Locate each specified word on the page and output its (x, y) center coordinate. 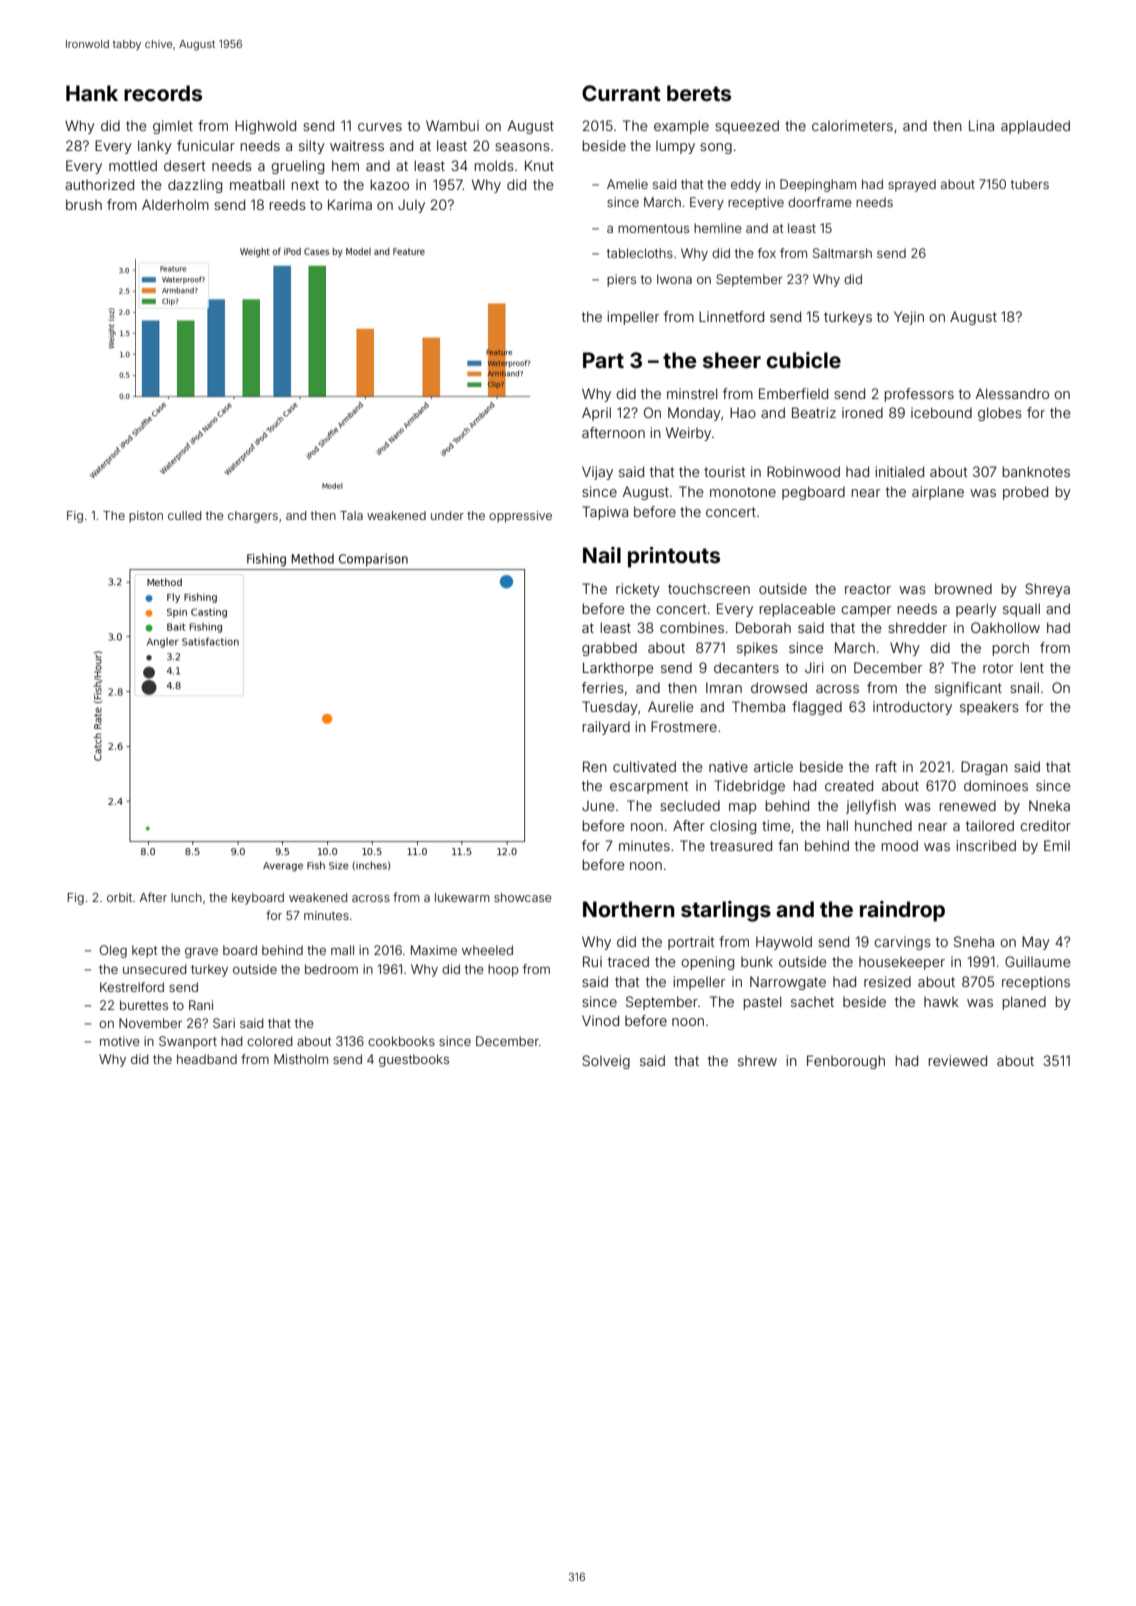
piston (146, 517)
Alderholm (175, 204)
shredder (917, 627)
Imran (724, 687)
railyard (606, 728)
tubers (1030, 184)
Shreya (1047, 590)
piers (621, 280)
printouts (674, 557)
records (163, 93)
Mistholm (301, 1059)
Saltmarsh (842, 253)
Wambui (452, 125)
